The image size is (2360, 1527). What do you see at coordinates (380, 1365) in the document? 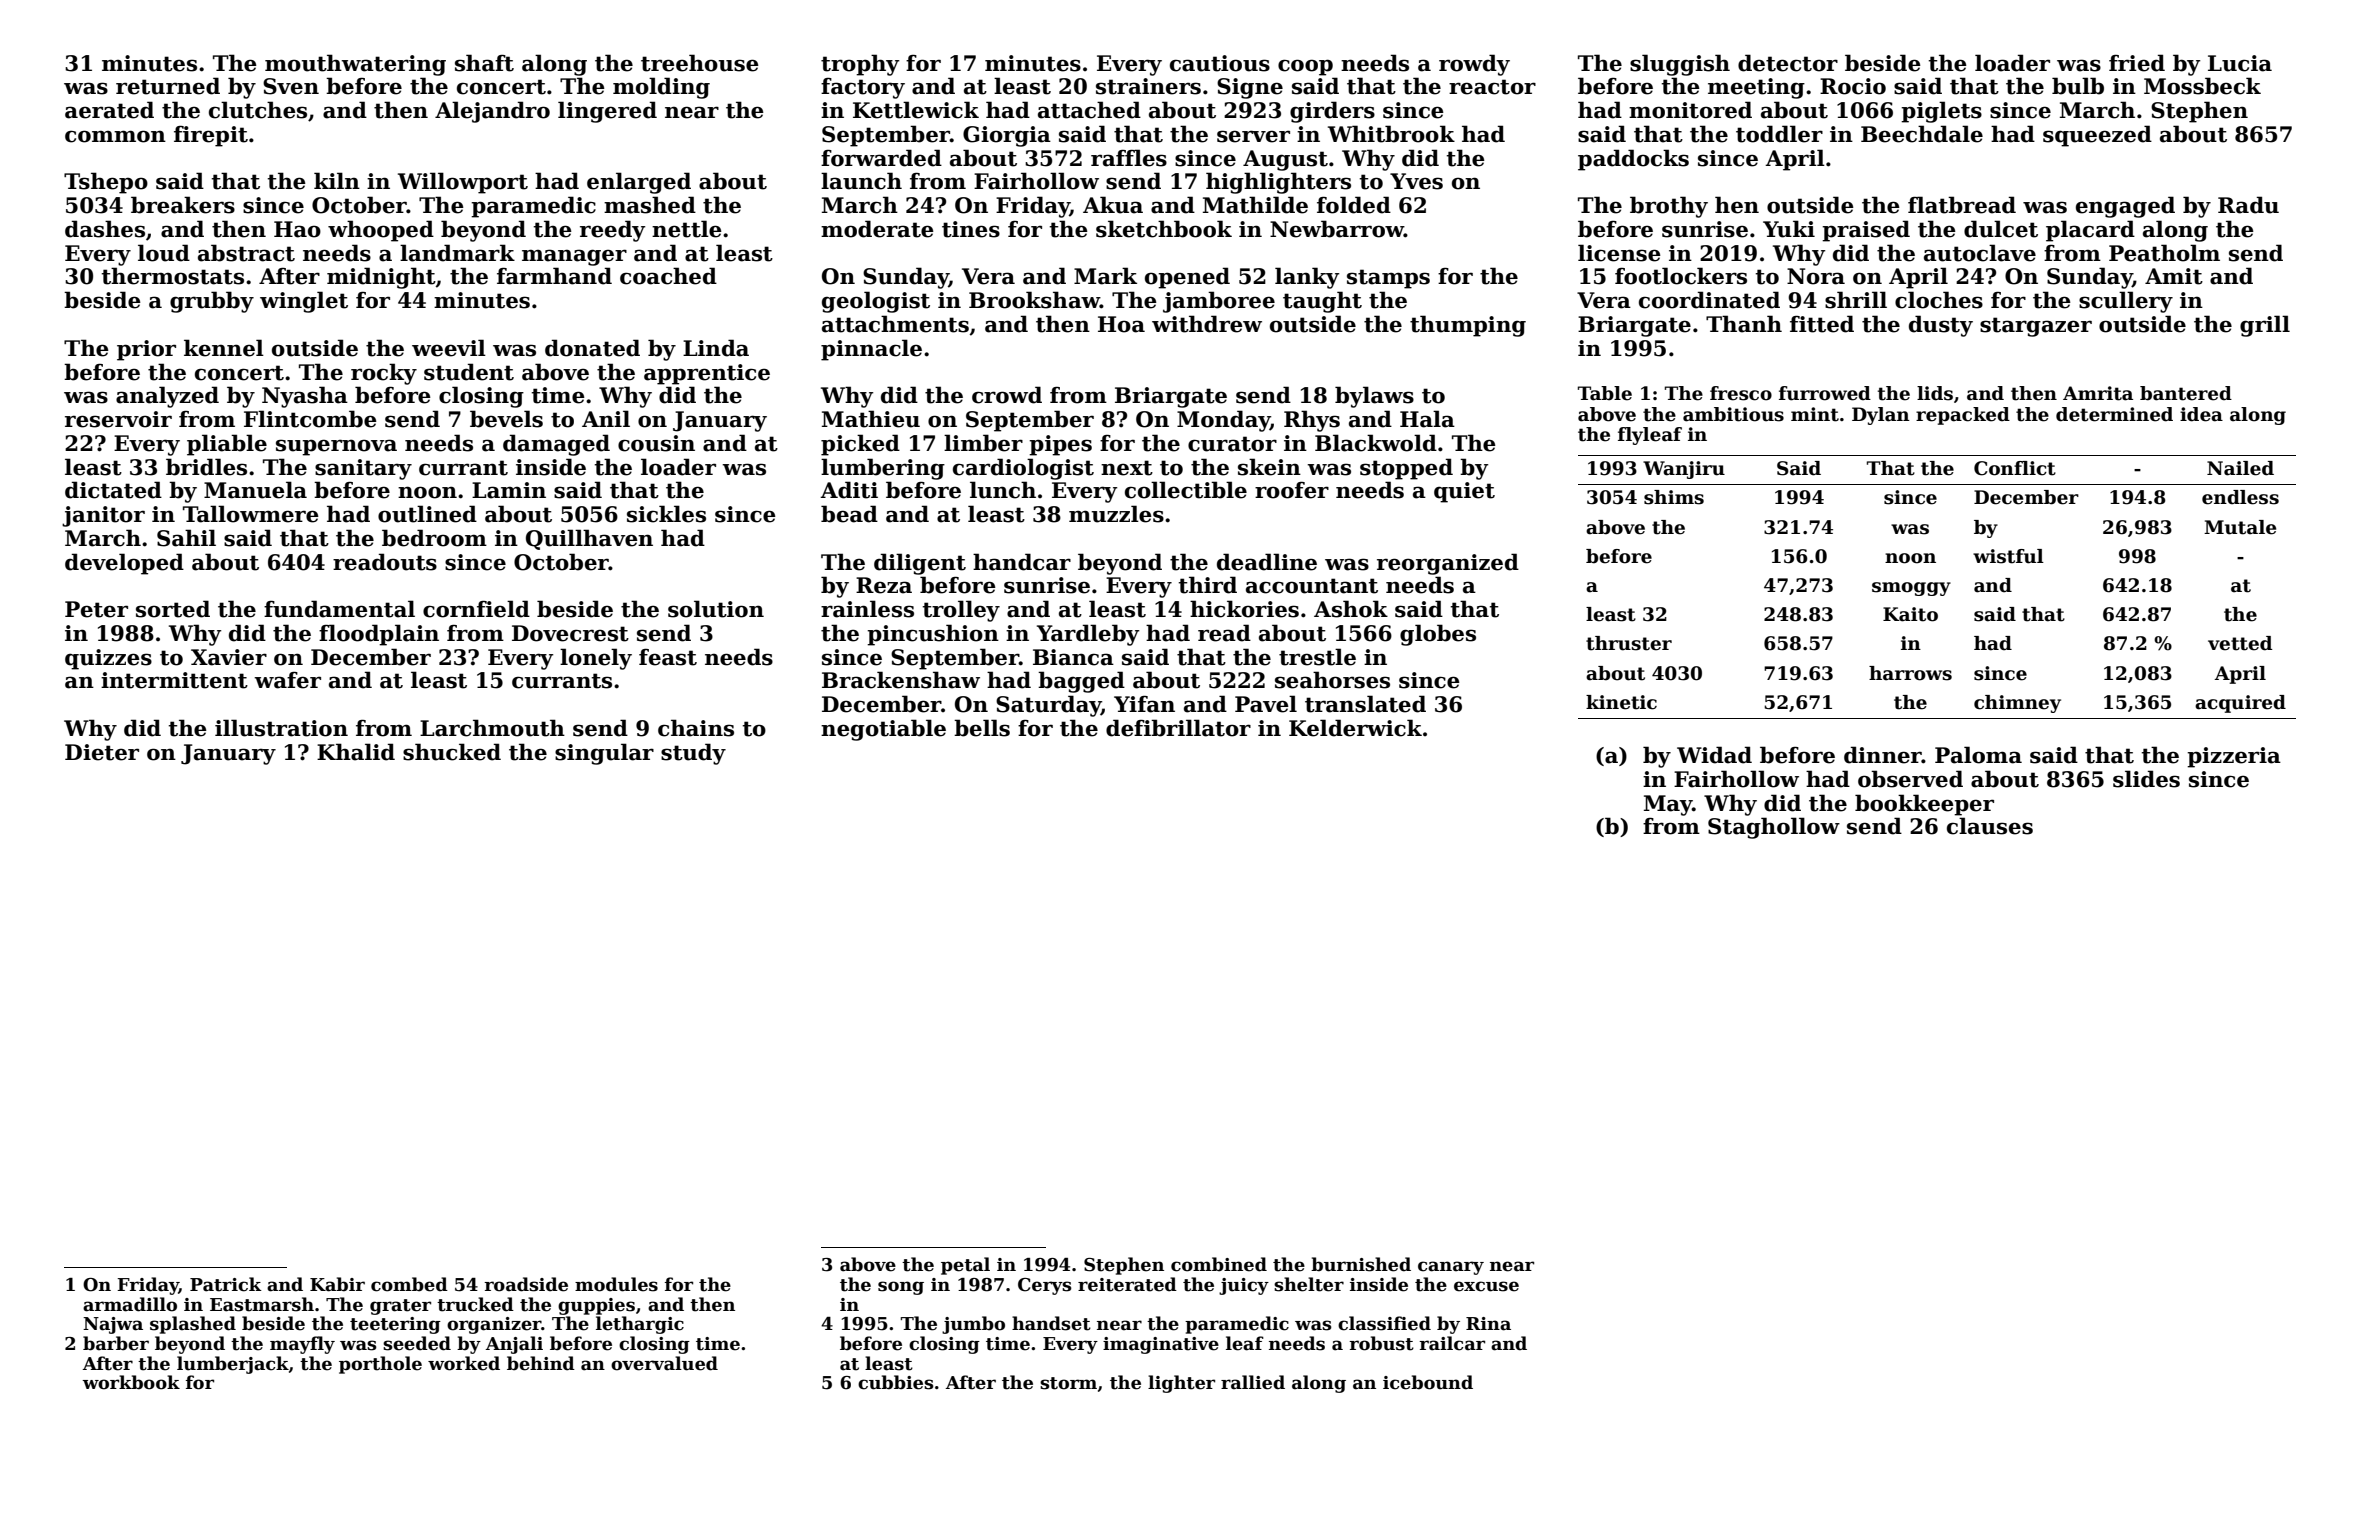
I see `porthole` at bounding box center [380, 1365].
